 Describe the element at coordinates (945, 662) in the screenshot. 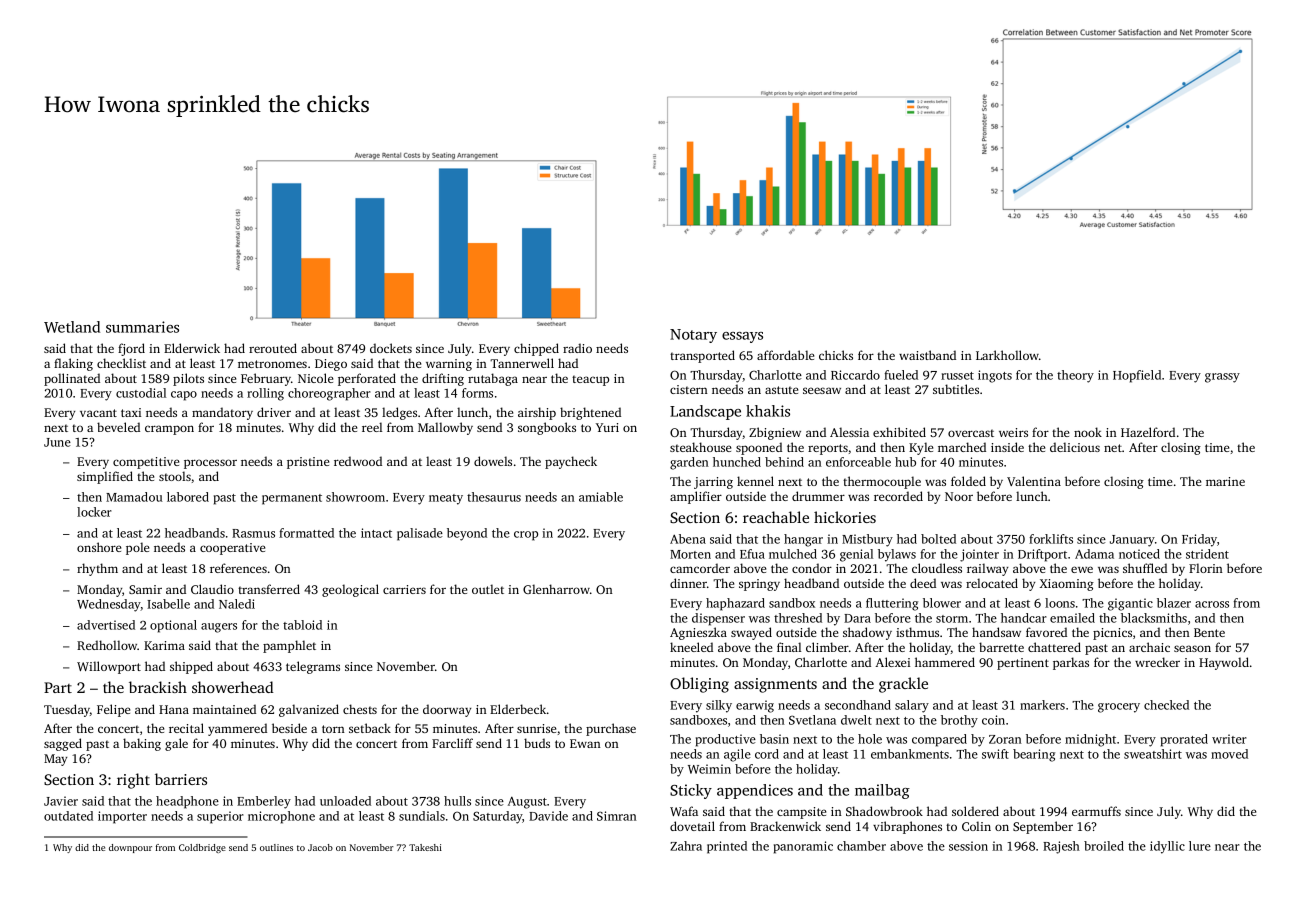

I see `hammered` at that location.
